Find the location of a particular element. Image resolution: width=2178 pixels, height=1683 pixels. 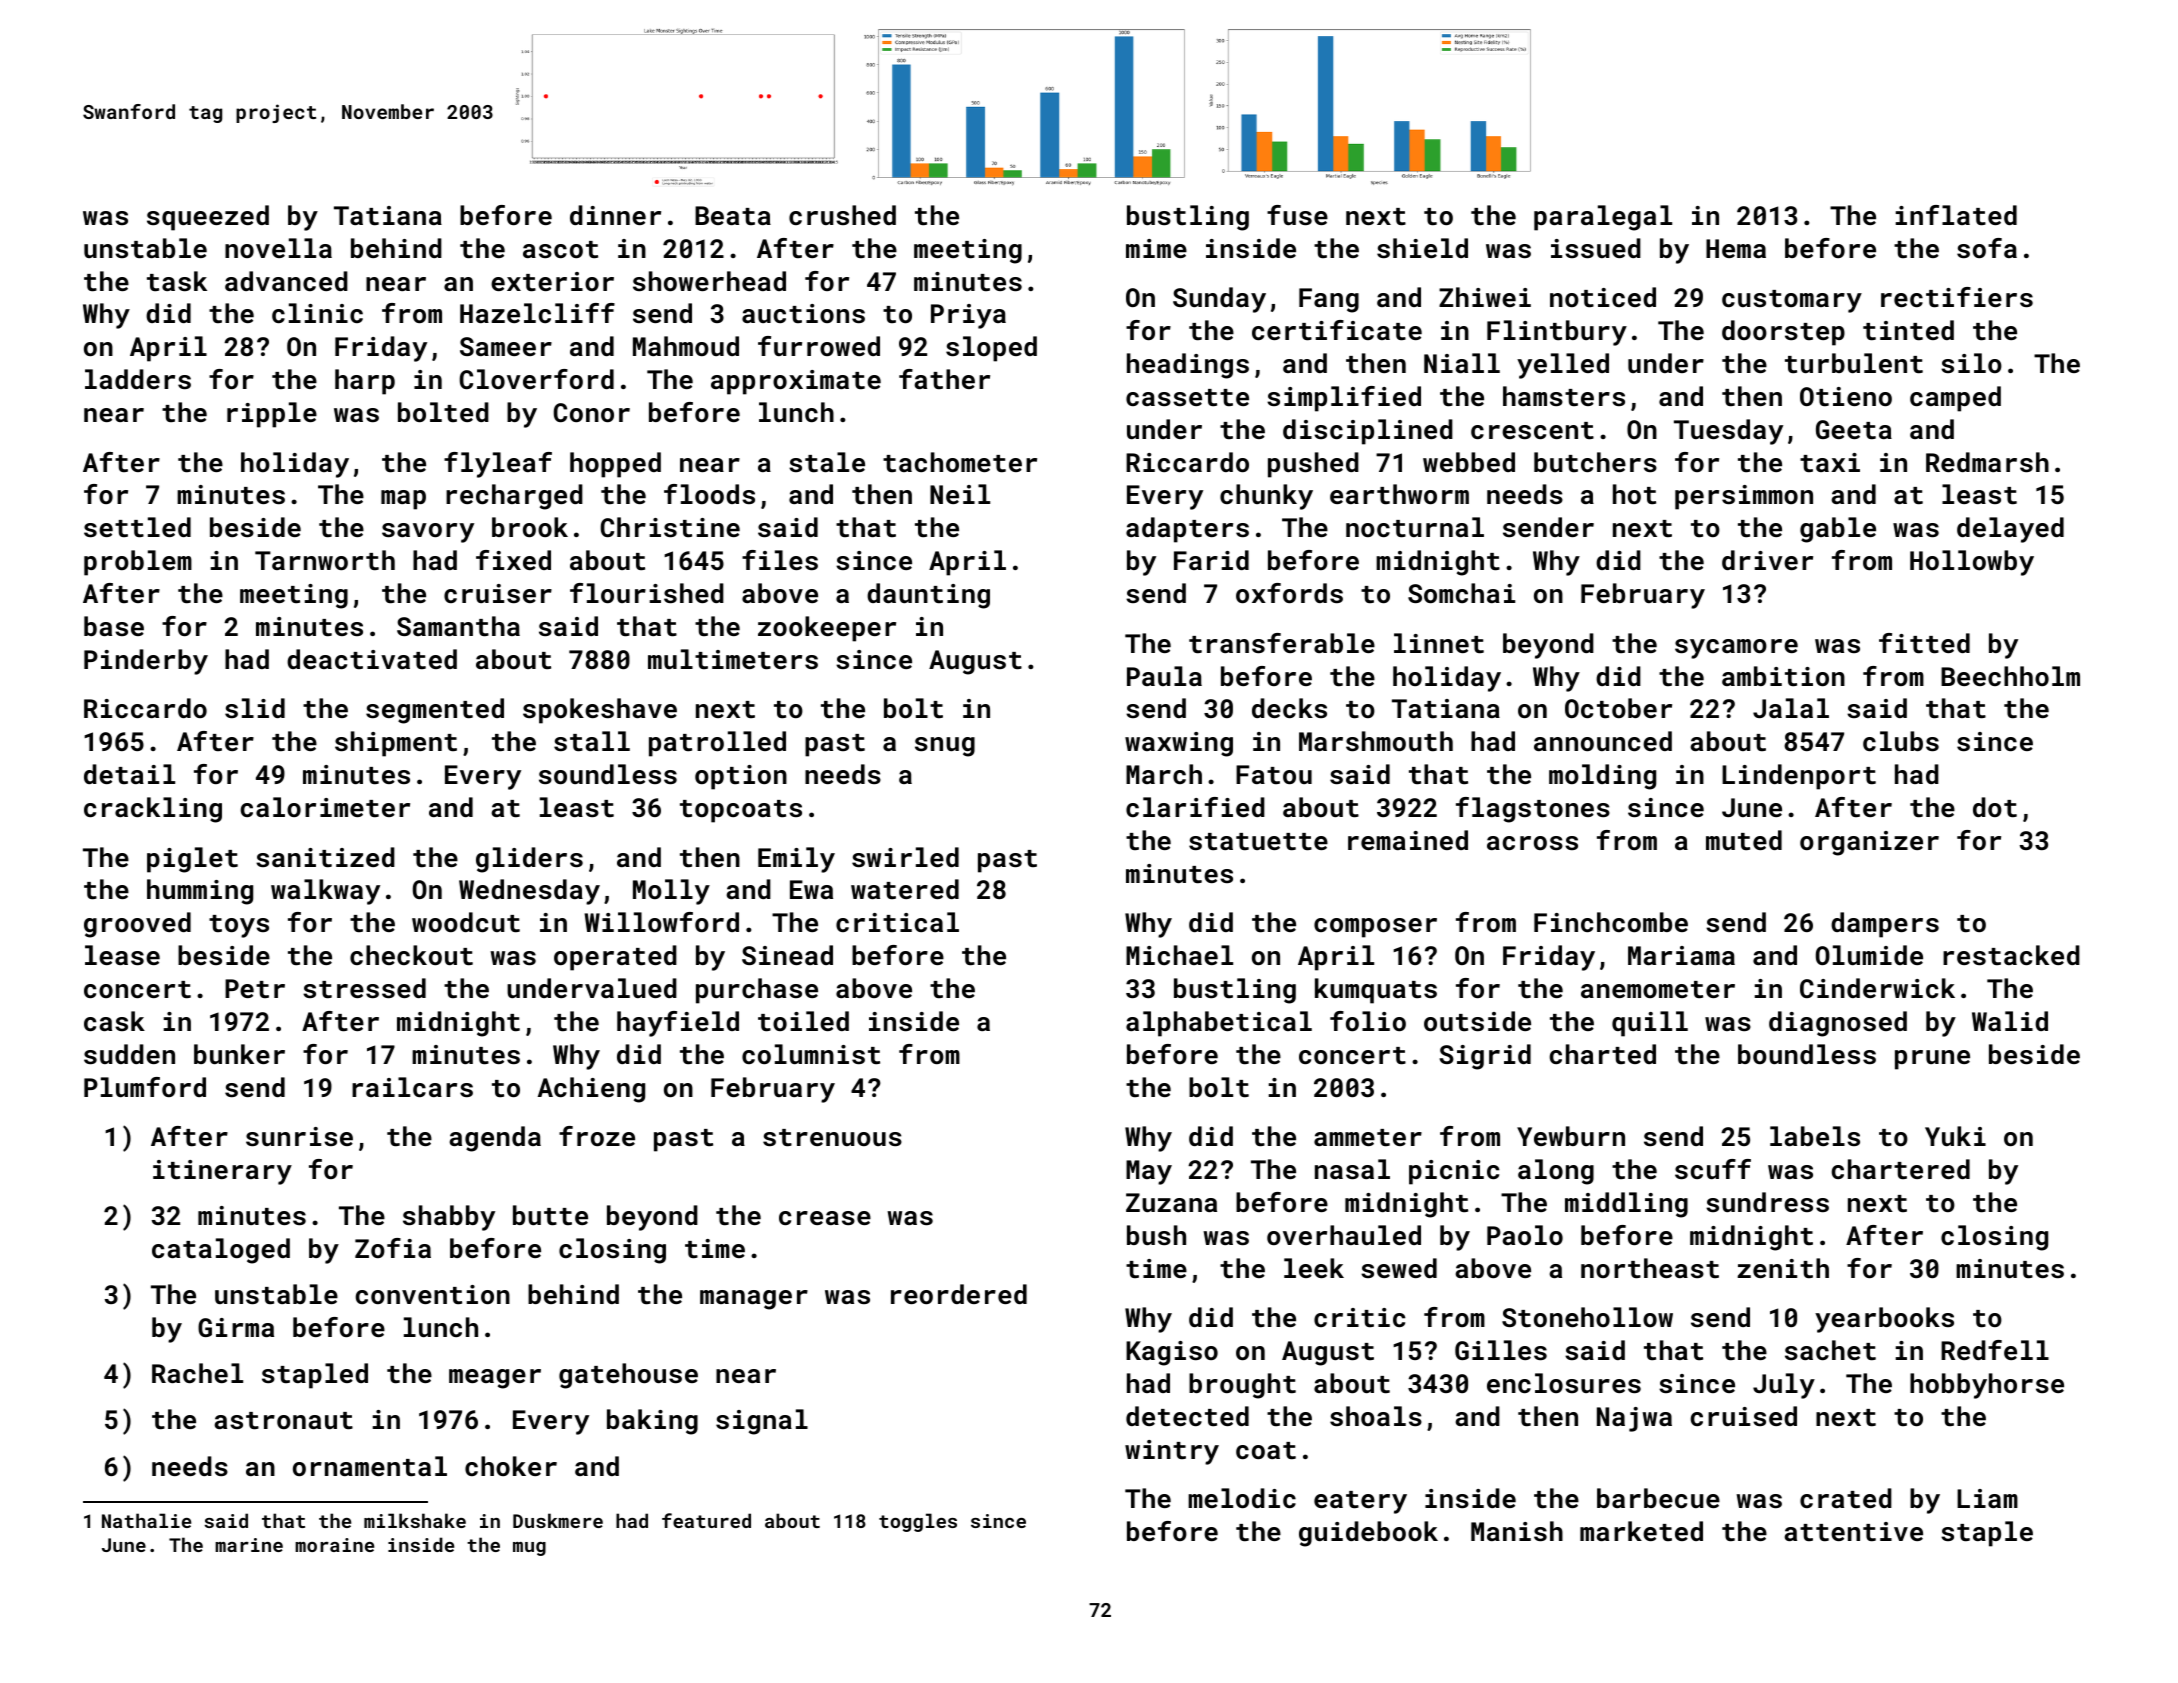

guidebook is located at coordinates (1368, 1534).
